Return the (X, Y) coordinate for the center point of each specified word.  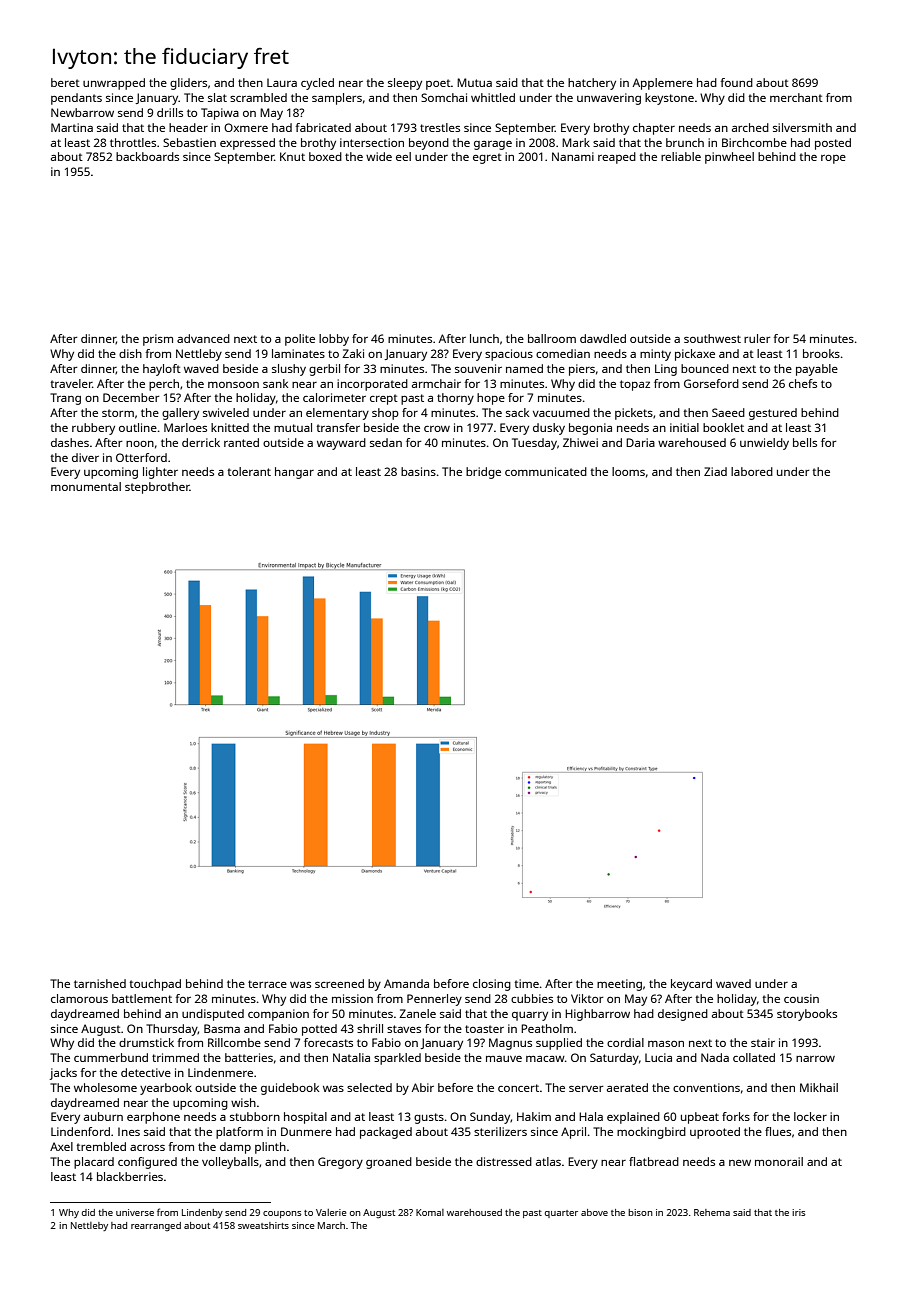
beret (65, 82)
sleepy (405, 84)
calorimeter (334, 397)
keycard (691, 985)
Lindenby (202, 1213)
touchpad (155, 985)
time (526, 983)
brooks (821, 353)
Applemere (663, 84)
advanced (203, 338)
